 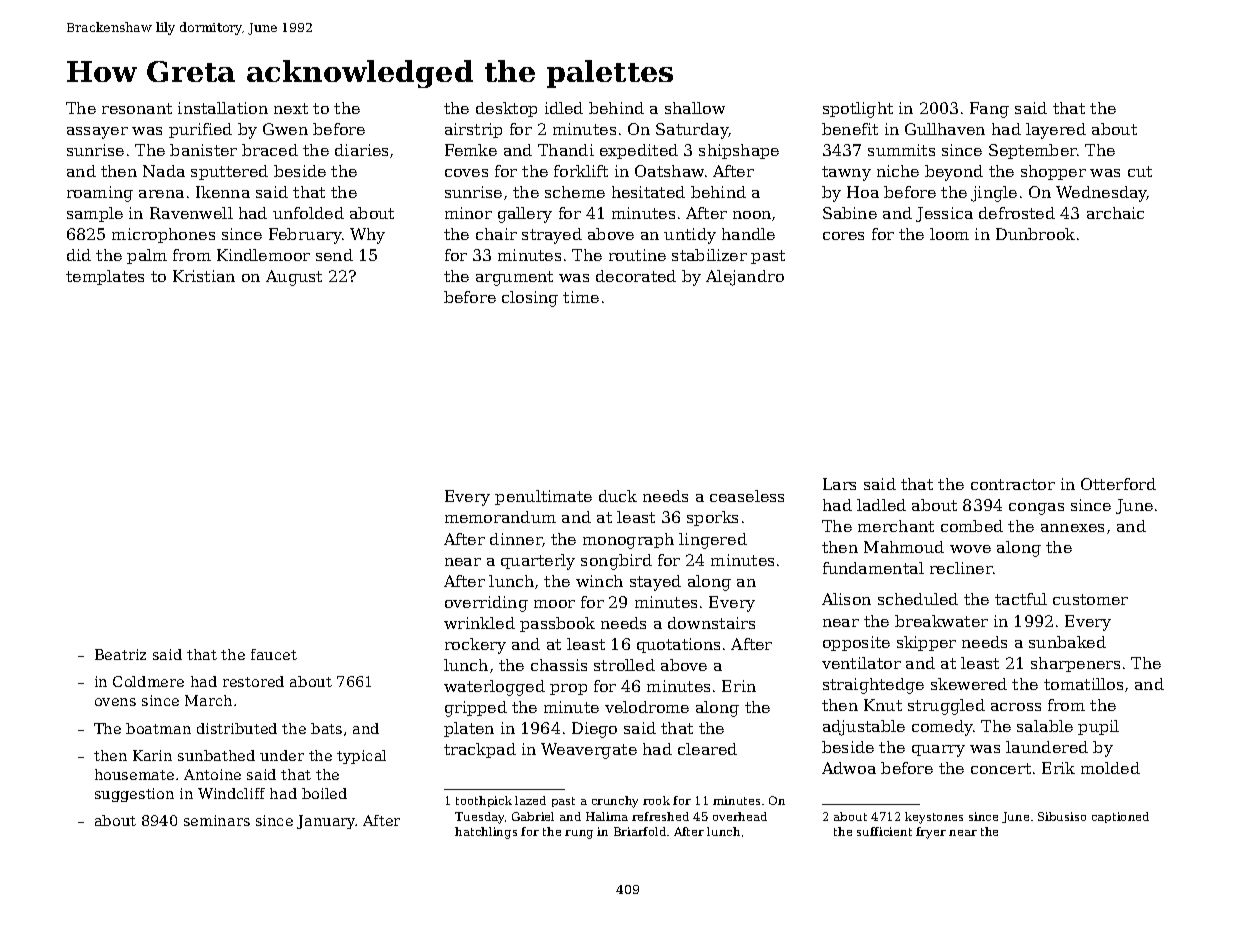 I want to click on wrinkled, so click(x=479, y=623).
